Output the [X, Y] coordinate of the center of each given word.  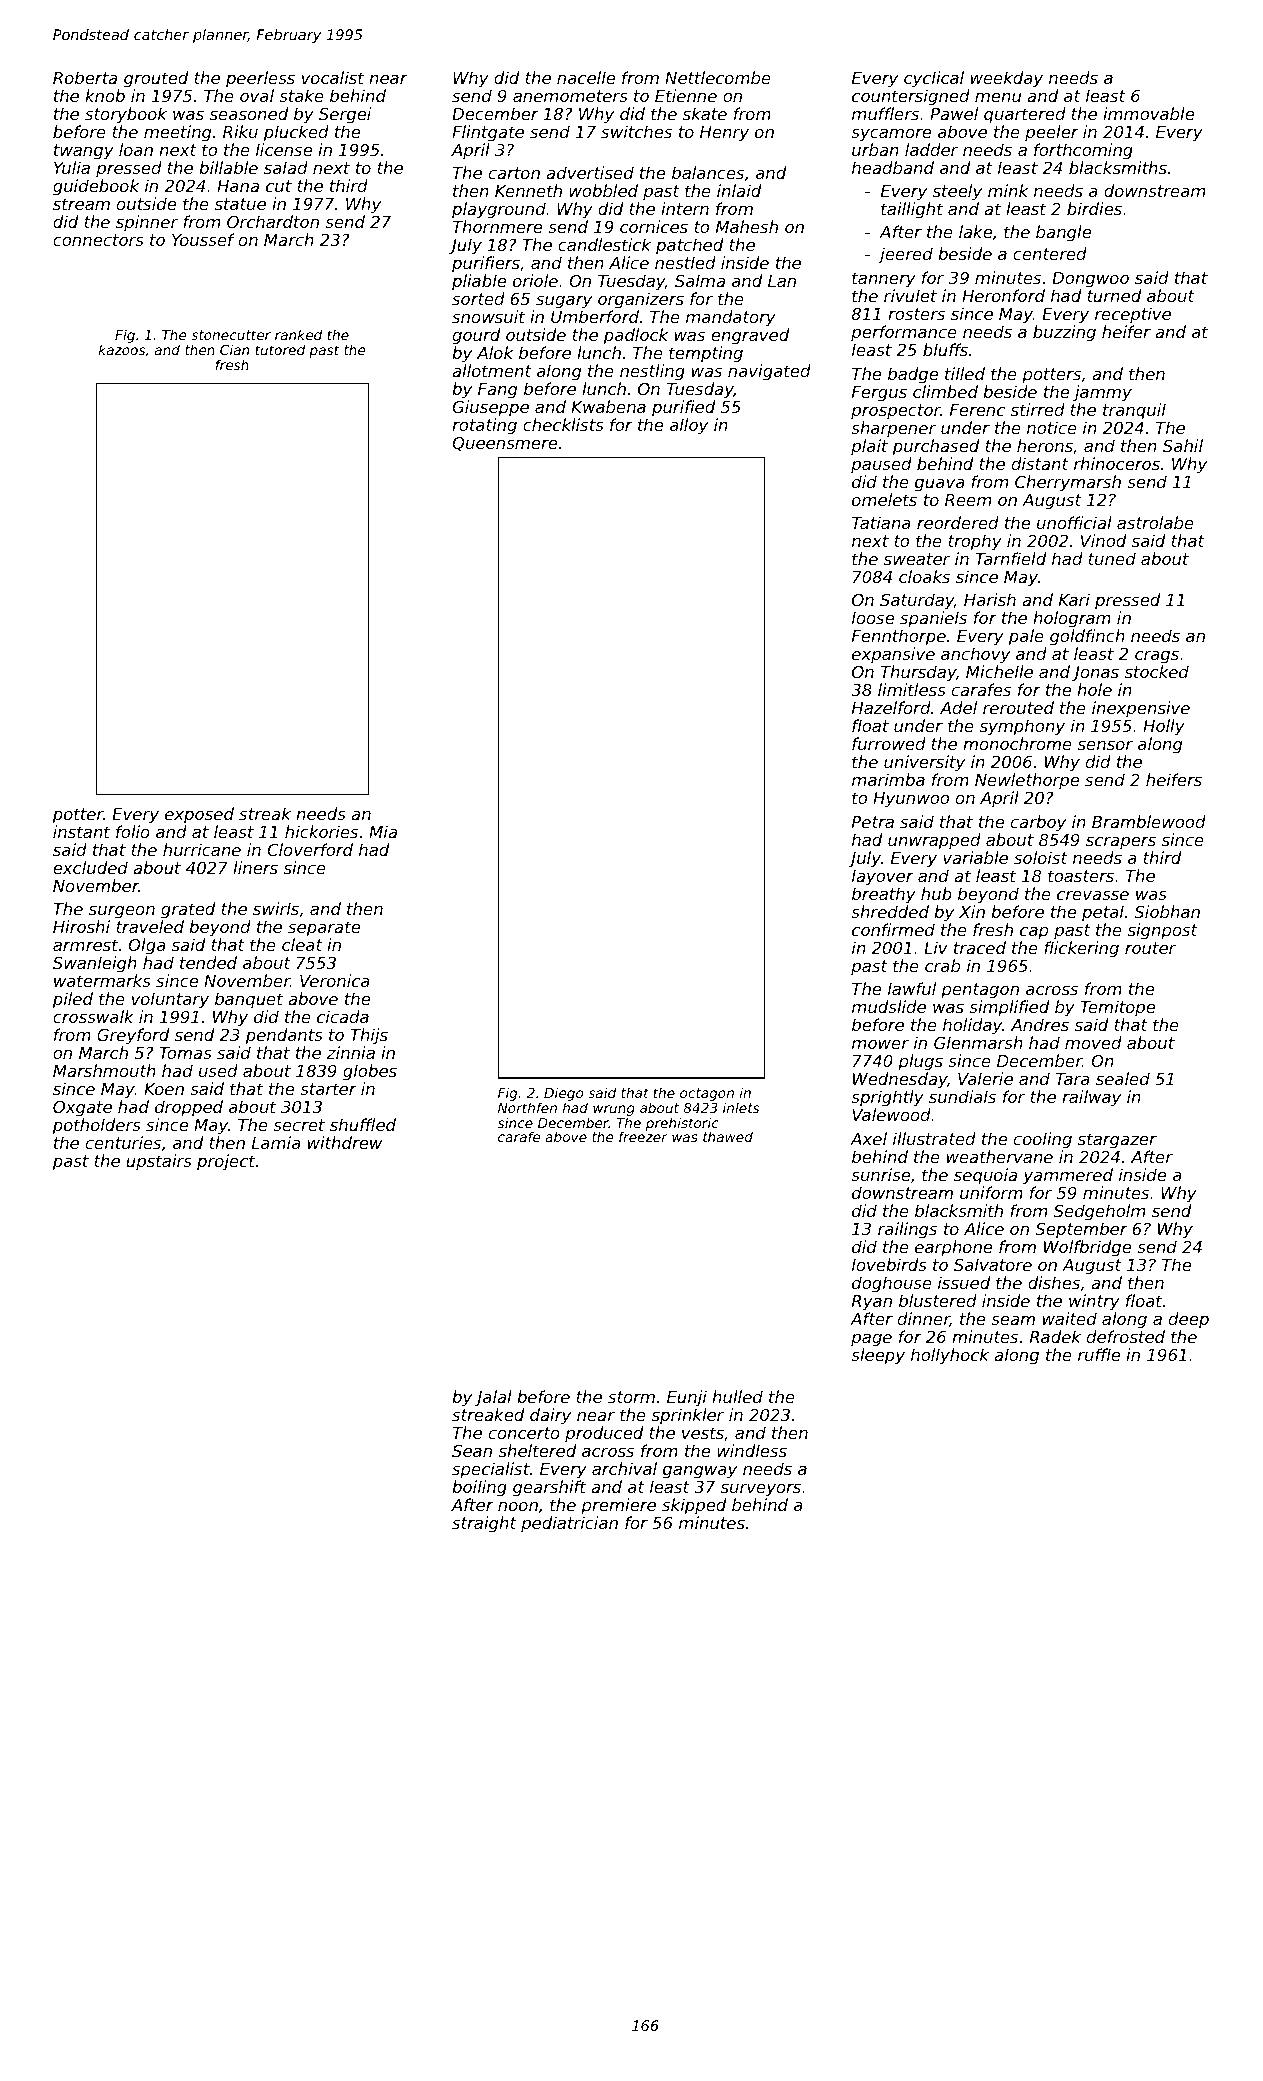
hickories [321, 831]
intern [685, 208]
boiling [479, 1488]
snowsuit [488, 316]
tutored [280, 349]
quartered [1025, 115]
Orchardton [273, 221]
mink [1008, 190]
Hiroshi [81, 926]
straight [484, 1524]
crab [942, 965]
